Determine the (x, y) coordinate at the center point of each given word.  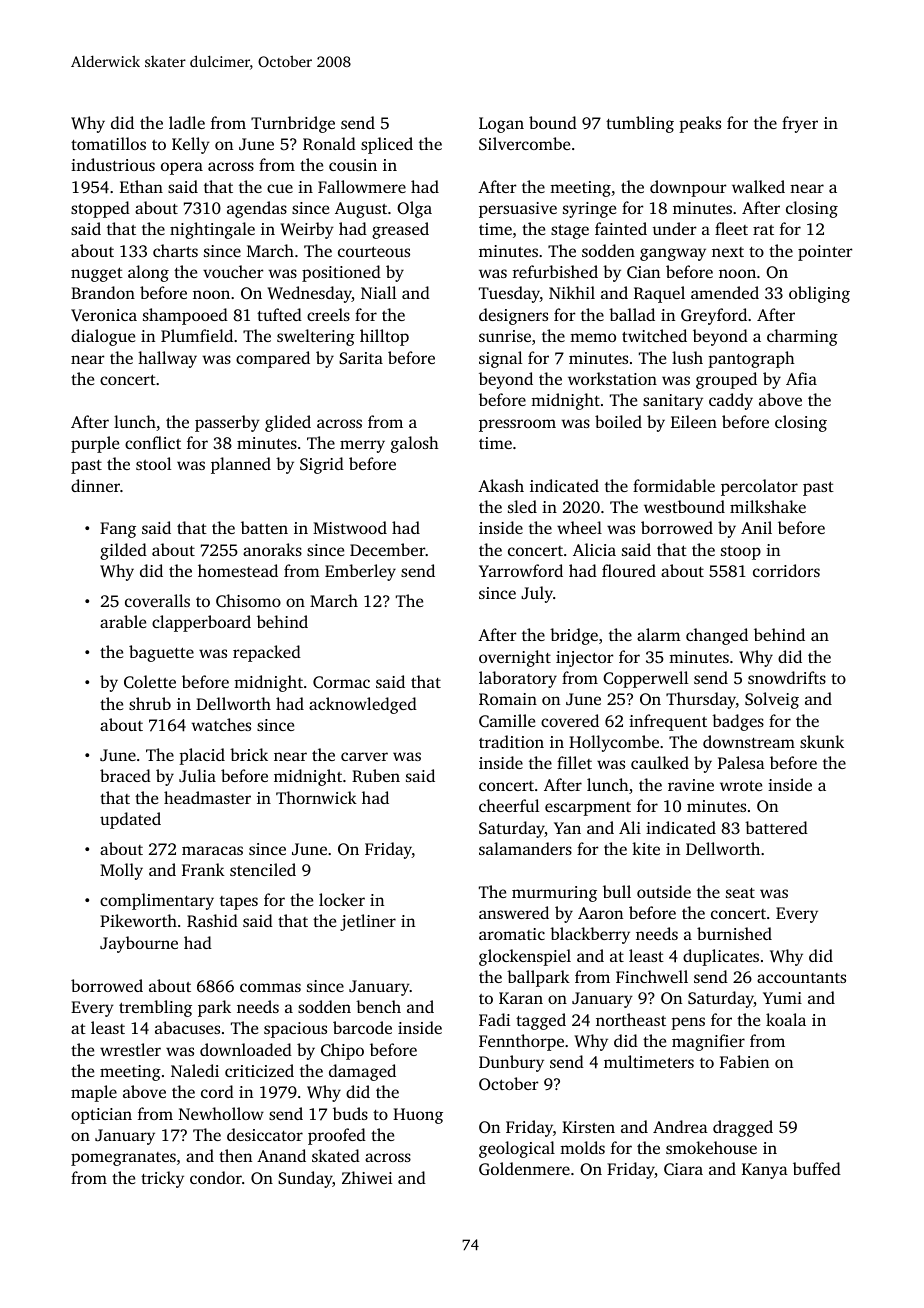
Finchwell (652, 976)
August (361, 210)
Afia (801, 378)
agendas (257, 209)
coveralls (157, 600)
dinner (95, 485)
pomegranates (123, 1159)
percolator (759, 487)
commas (270, 987)
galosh (415, 444)
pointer (825, 253)
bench (378, 1006)
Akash (501, 485)
